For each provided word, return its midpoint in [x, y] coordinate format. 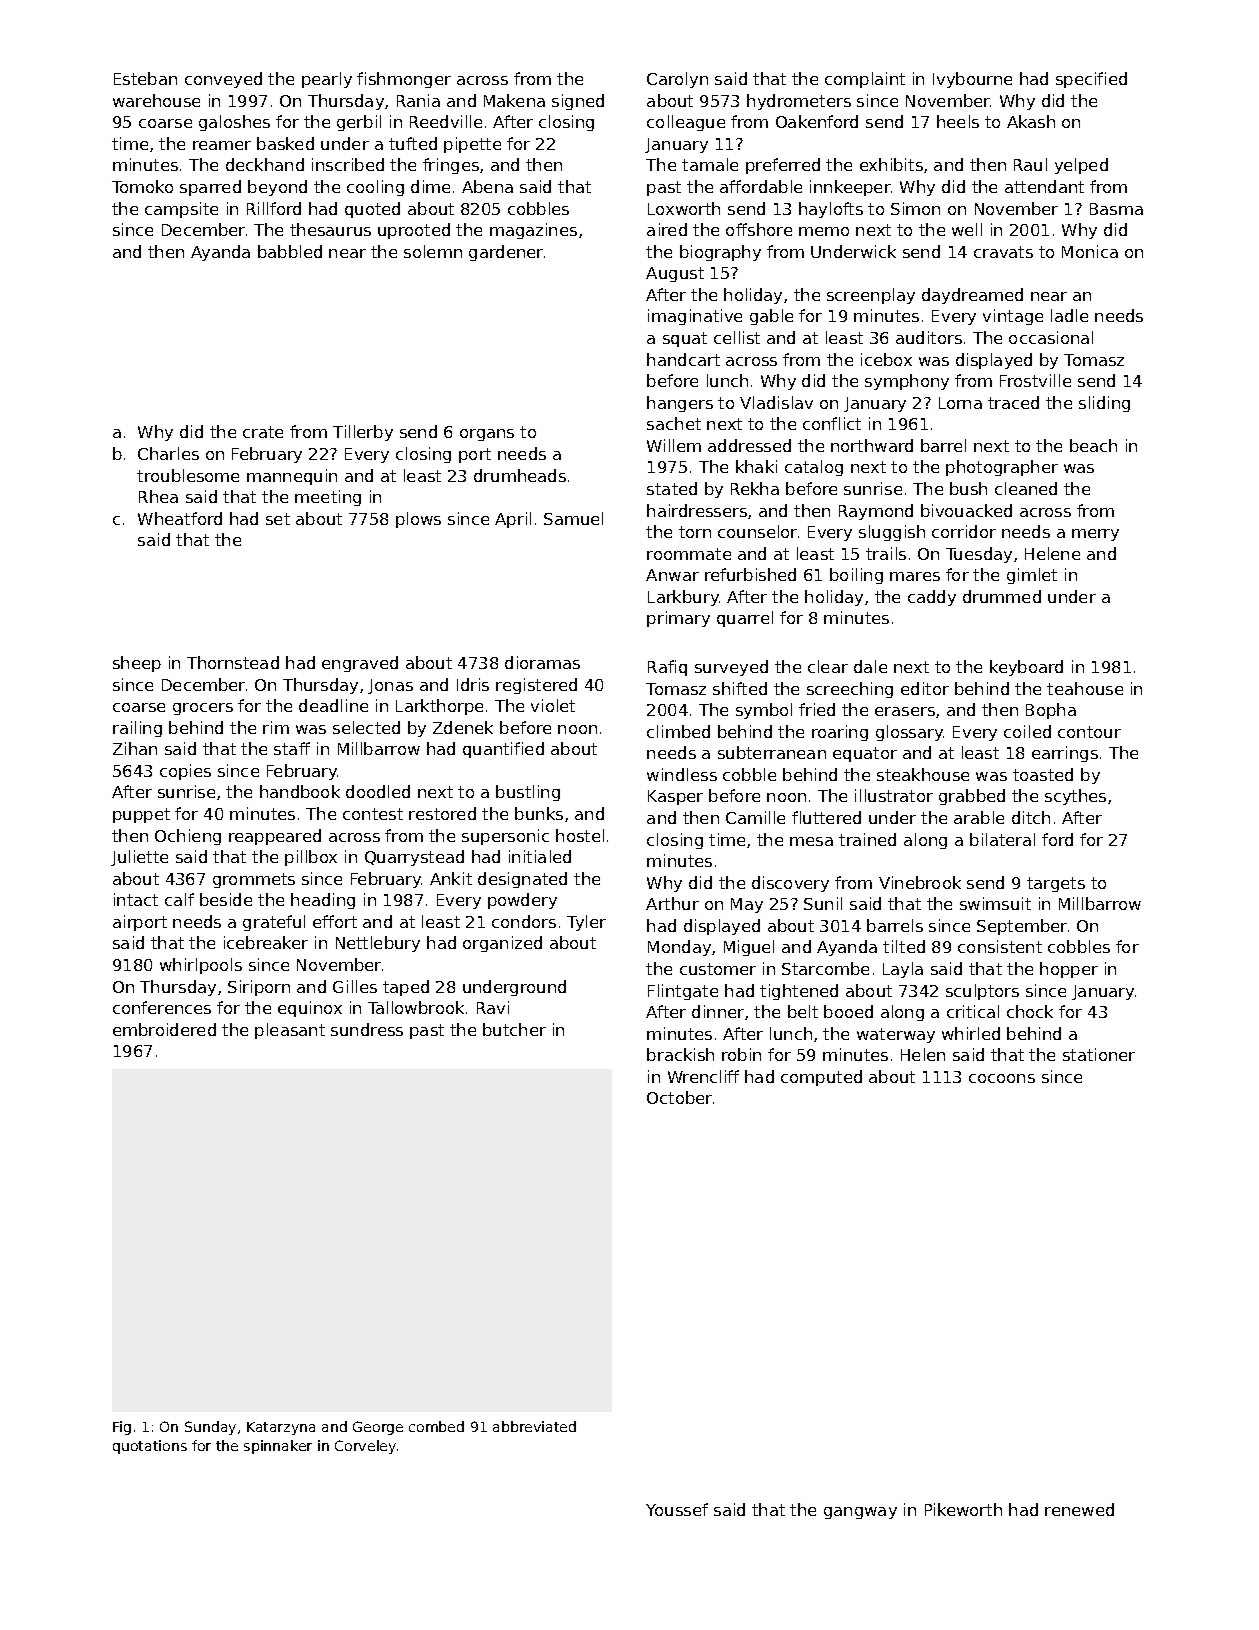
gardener [506, 253]
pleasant [290, 1031]
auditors [929, 337]
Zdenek [463, 727]
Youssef [677, 1509]
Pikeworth [963, 1509]
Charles [168, 453]
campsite [181, 210]
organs [487, 435]
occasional [1051, 337]
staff [292, 748]
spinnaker [278, 1447]
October [679, 1097]
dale [870, 666]
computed [821, 1078]
